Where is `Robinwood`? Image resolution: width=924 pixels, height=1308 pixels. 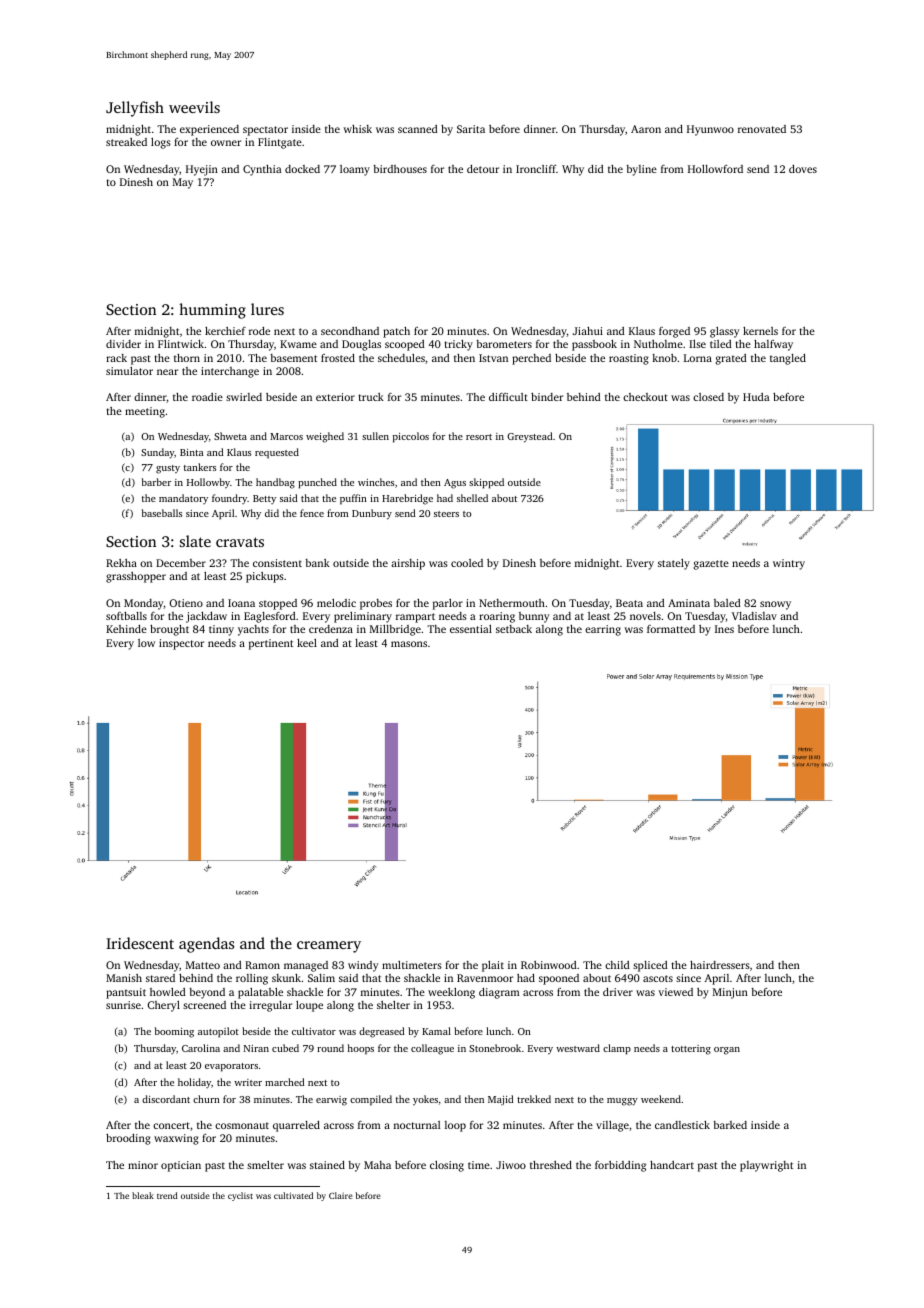
Robinwood is located at coordinates (549, 965).
